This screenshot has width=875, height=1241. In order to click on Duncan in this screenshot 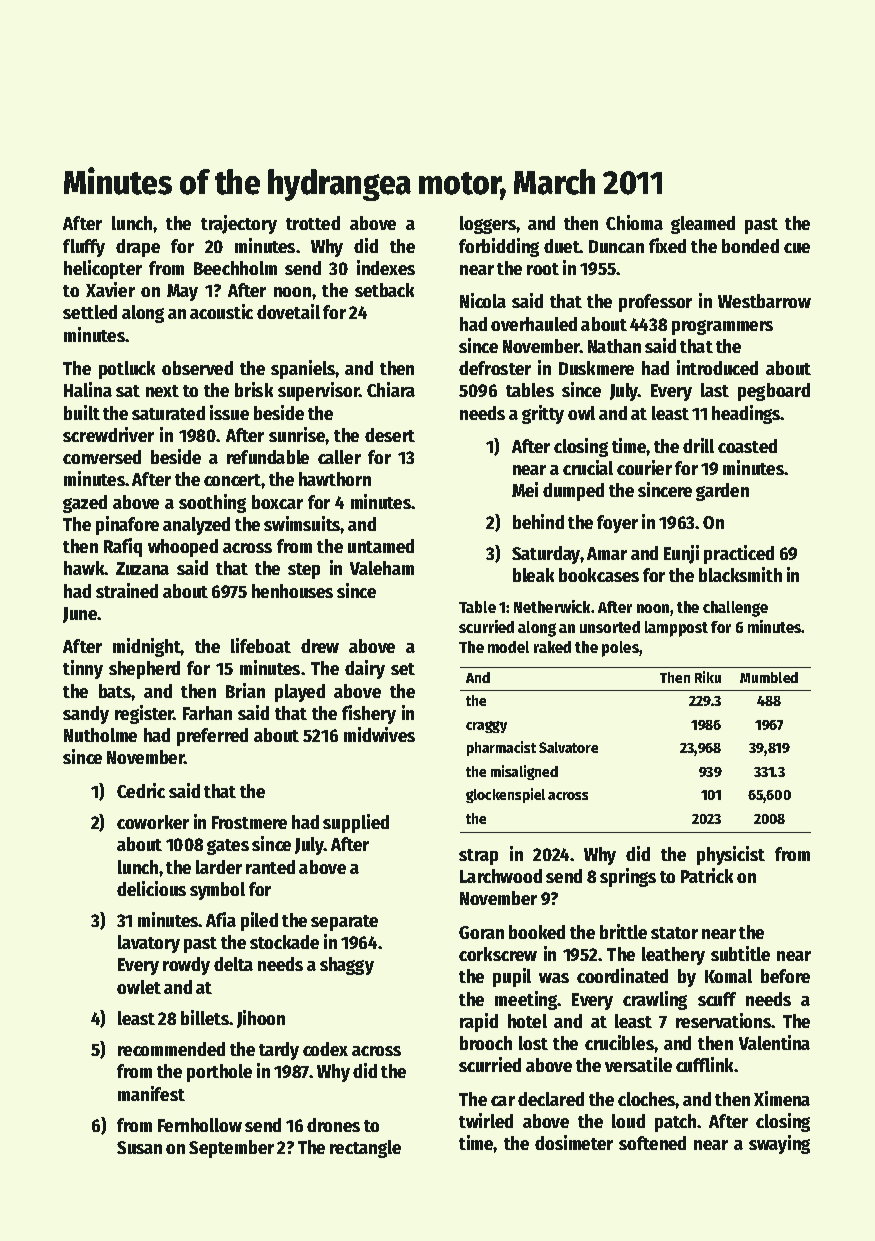, I will do `click(616, 246)`.
